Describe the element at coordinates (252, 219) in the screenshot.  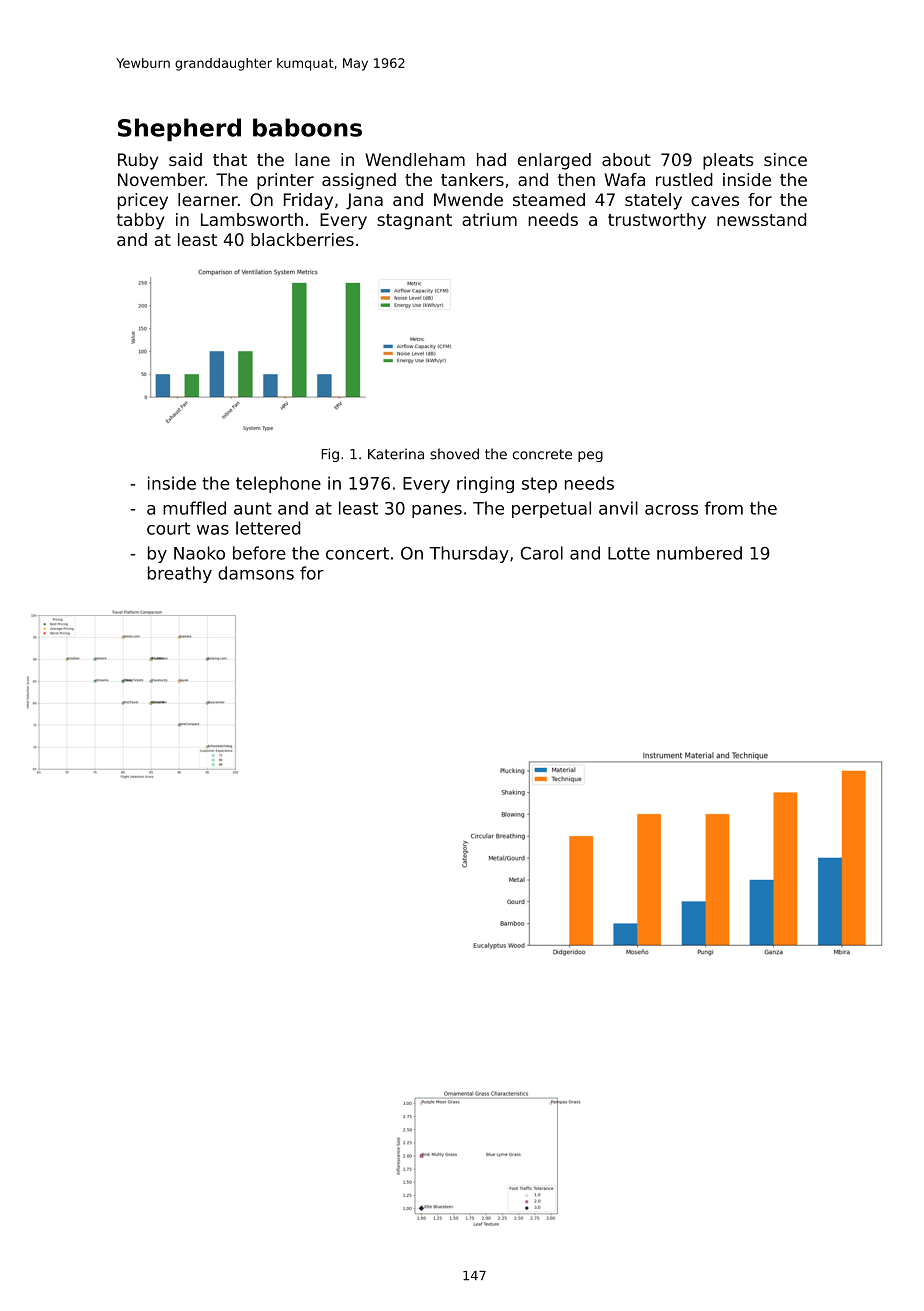
I see `Lambsworth` at that location.
